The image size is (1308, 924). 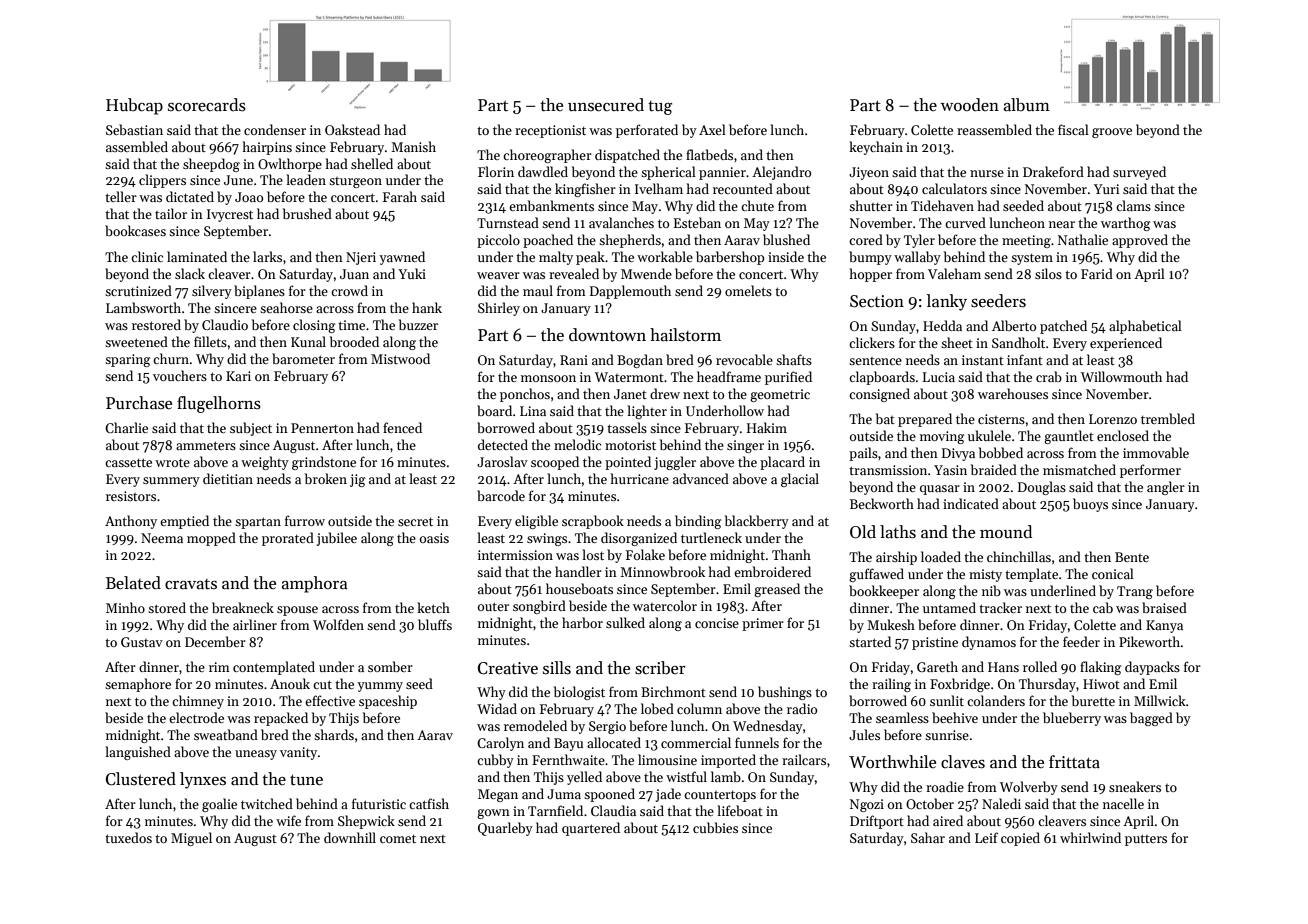 I want to click on Anouk, so click(x=290, y=683).
